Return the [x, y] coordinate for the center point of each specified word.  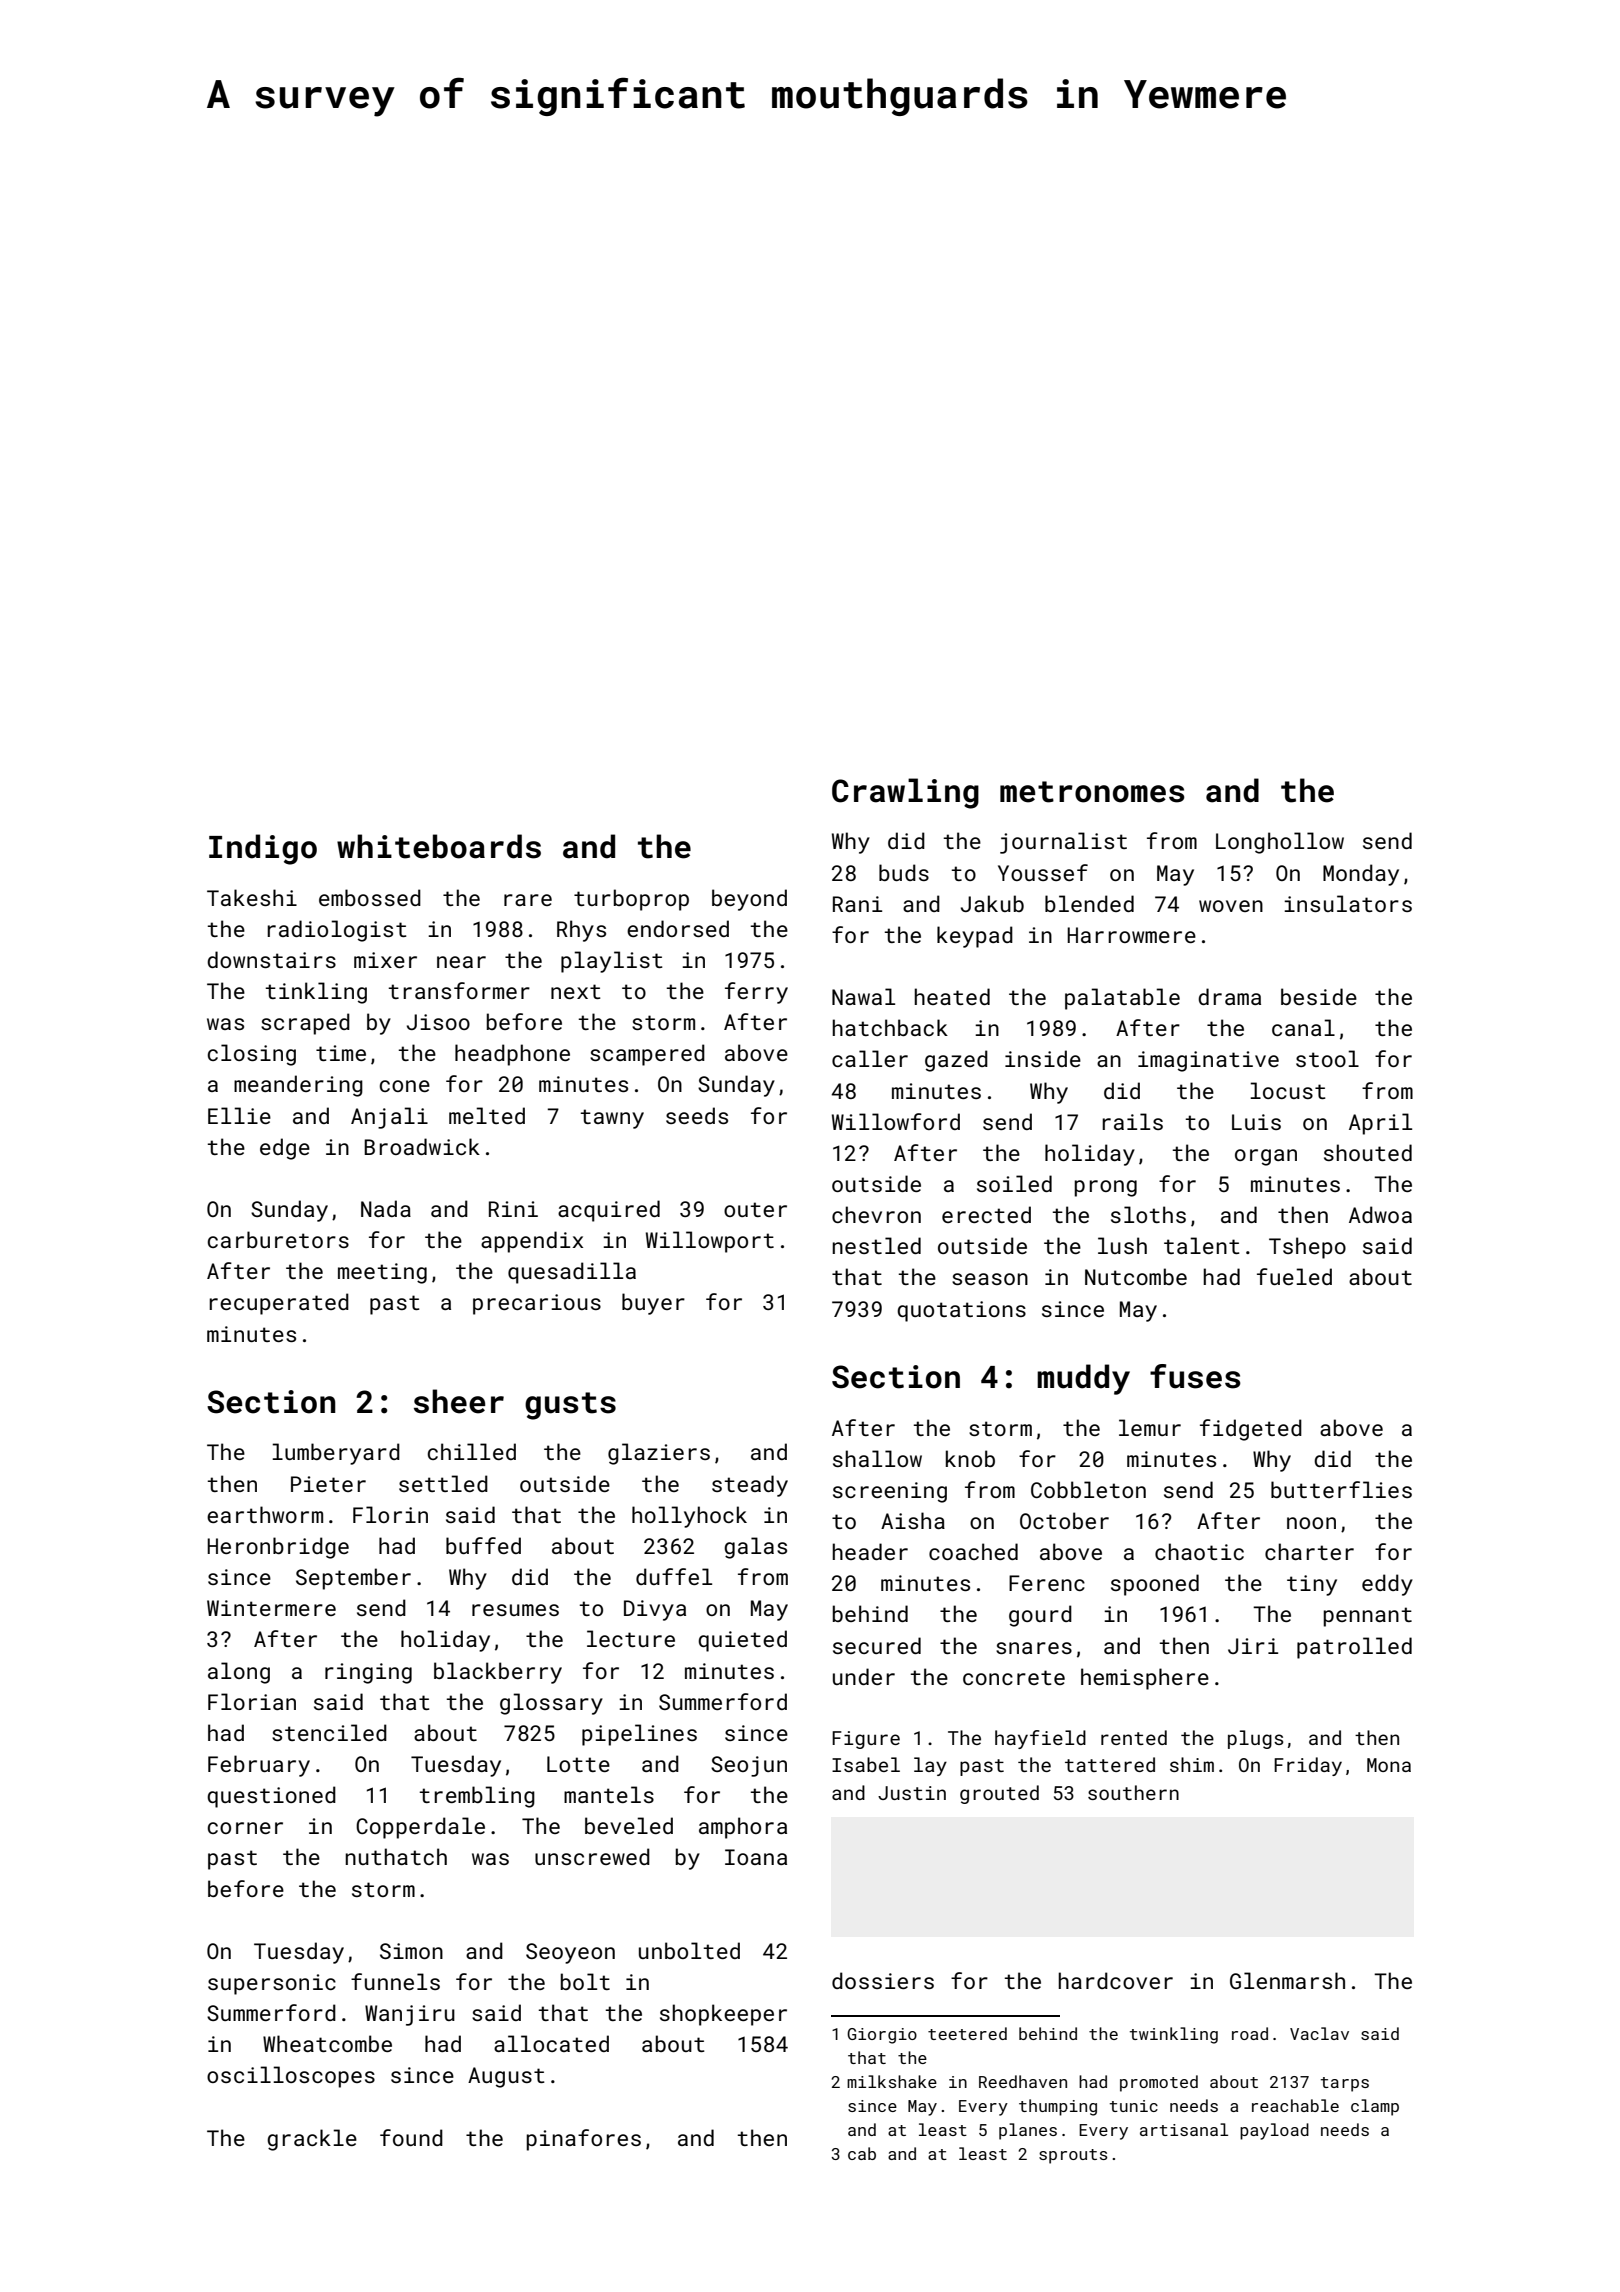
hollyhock [689, 1517]
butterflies [1341, 1489]
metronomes [1092, 792]
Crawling [905, 793]
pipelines [639, 1735]
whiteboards [439, 846]
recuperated [279, 1304]
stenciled [329, 1732]
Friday [1308, 1766]
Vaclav [1319, 2033]
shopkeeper [723, 2015]
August [506, 2077]
